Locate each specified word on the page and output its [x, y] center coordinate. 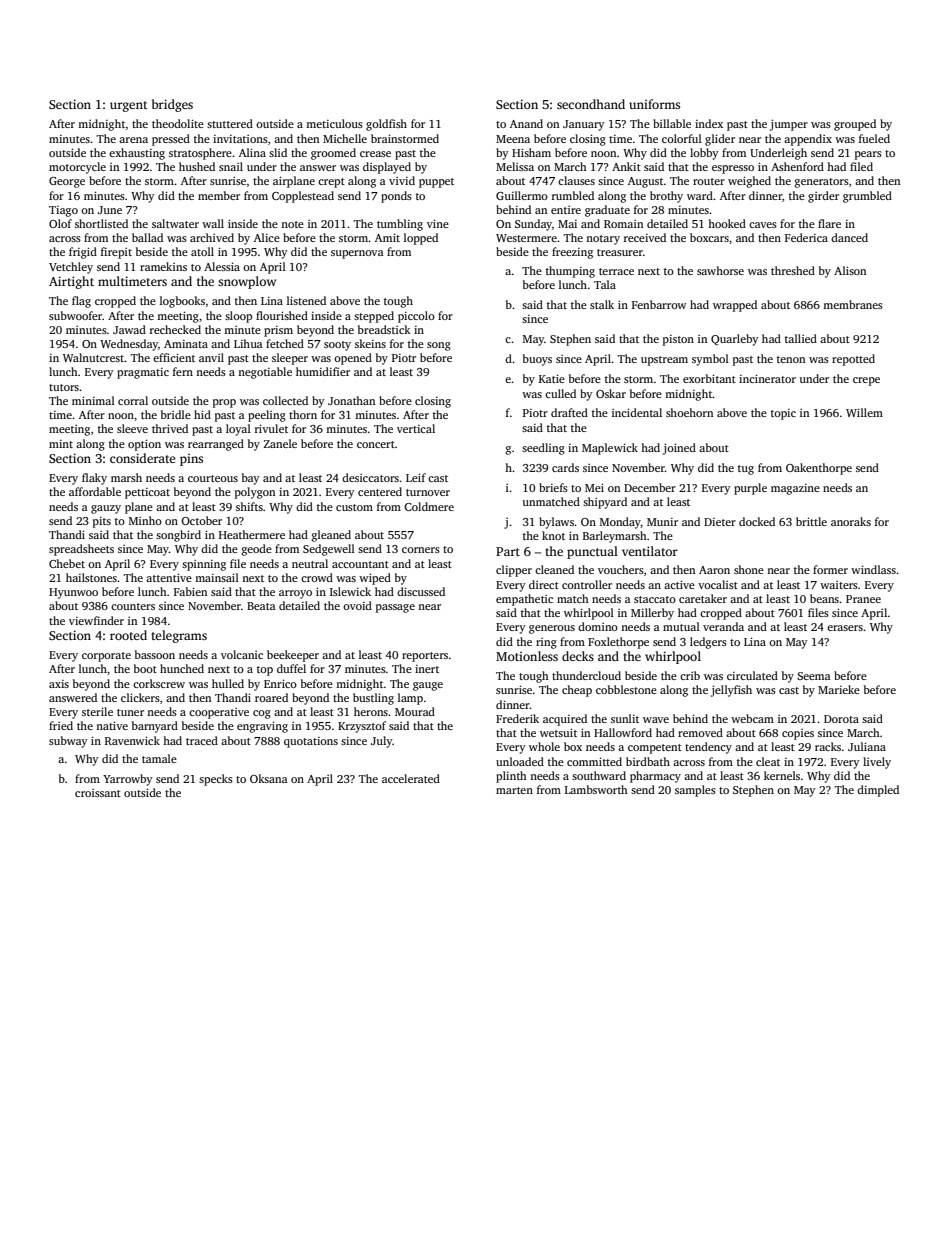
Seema [814, 676]
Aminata [186, 344]
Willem [864, 412]
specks [216, 780]
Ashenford [797, 166]
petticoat [147, 493]
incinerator [767, 378]
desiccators [370, 477]
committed [594, 761]
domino [598, 626]
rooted [128, 635]
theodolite [178, 123]
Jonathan [351, 400]
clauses [576, 180]
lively [877, 763]
